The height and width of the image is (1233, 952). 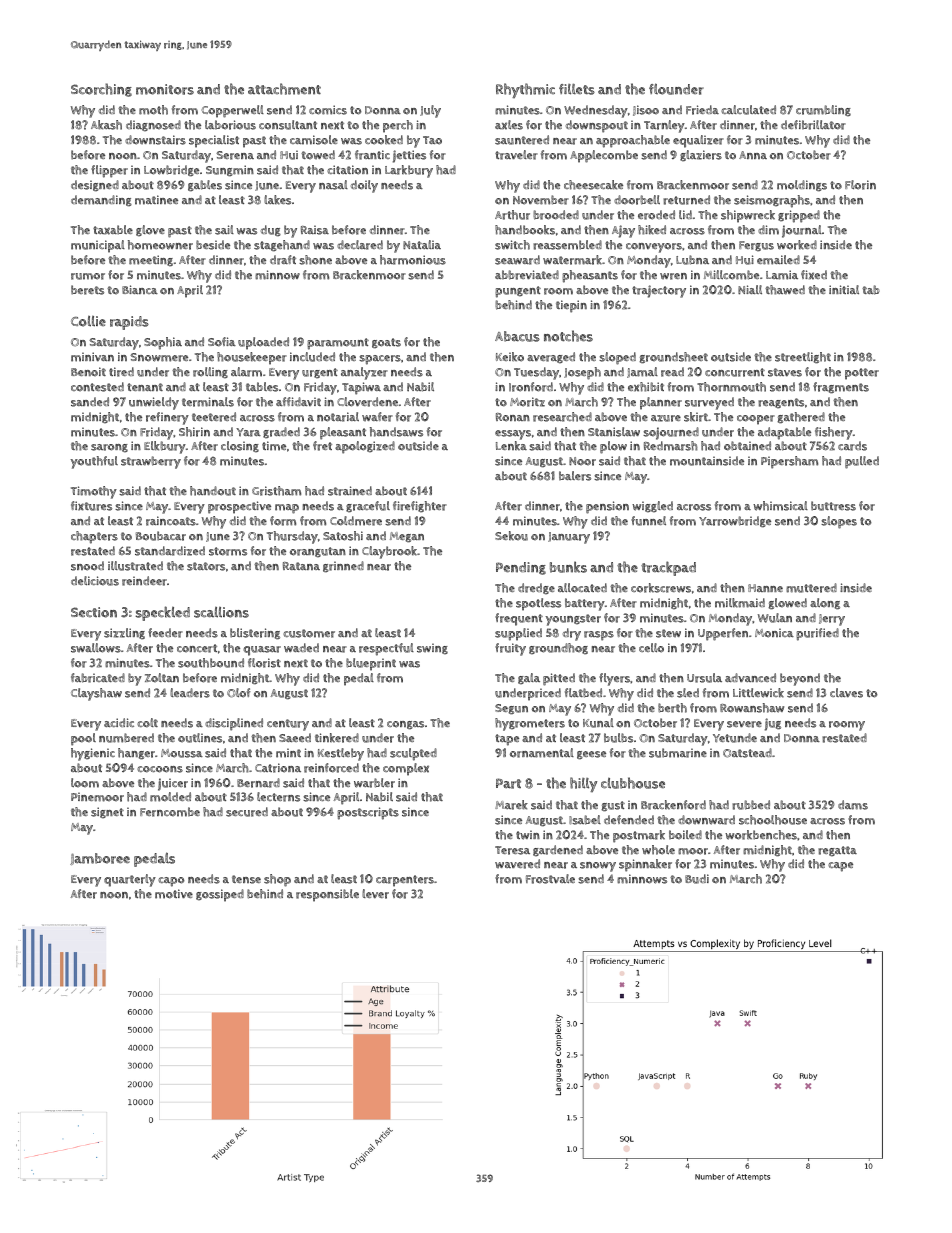 What do you see at coordinates (343, 433) in the image?
I see `pleasant` at bounding box center [343, 433].
